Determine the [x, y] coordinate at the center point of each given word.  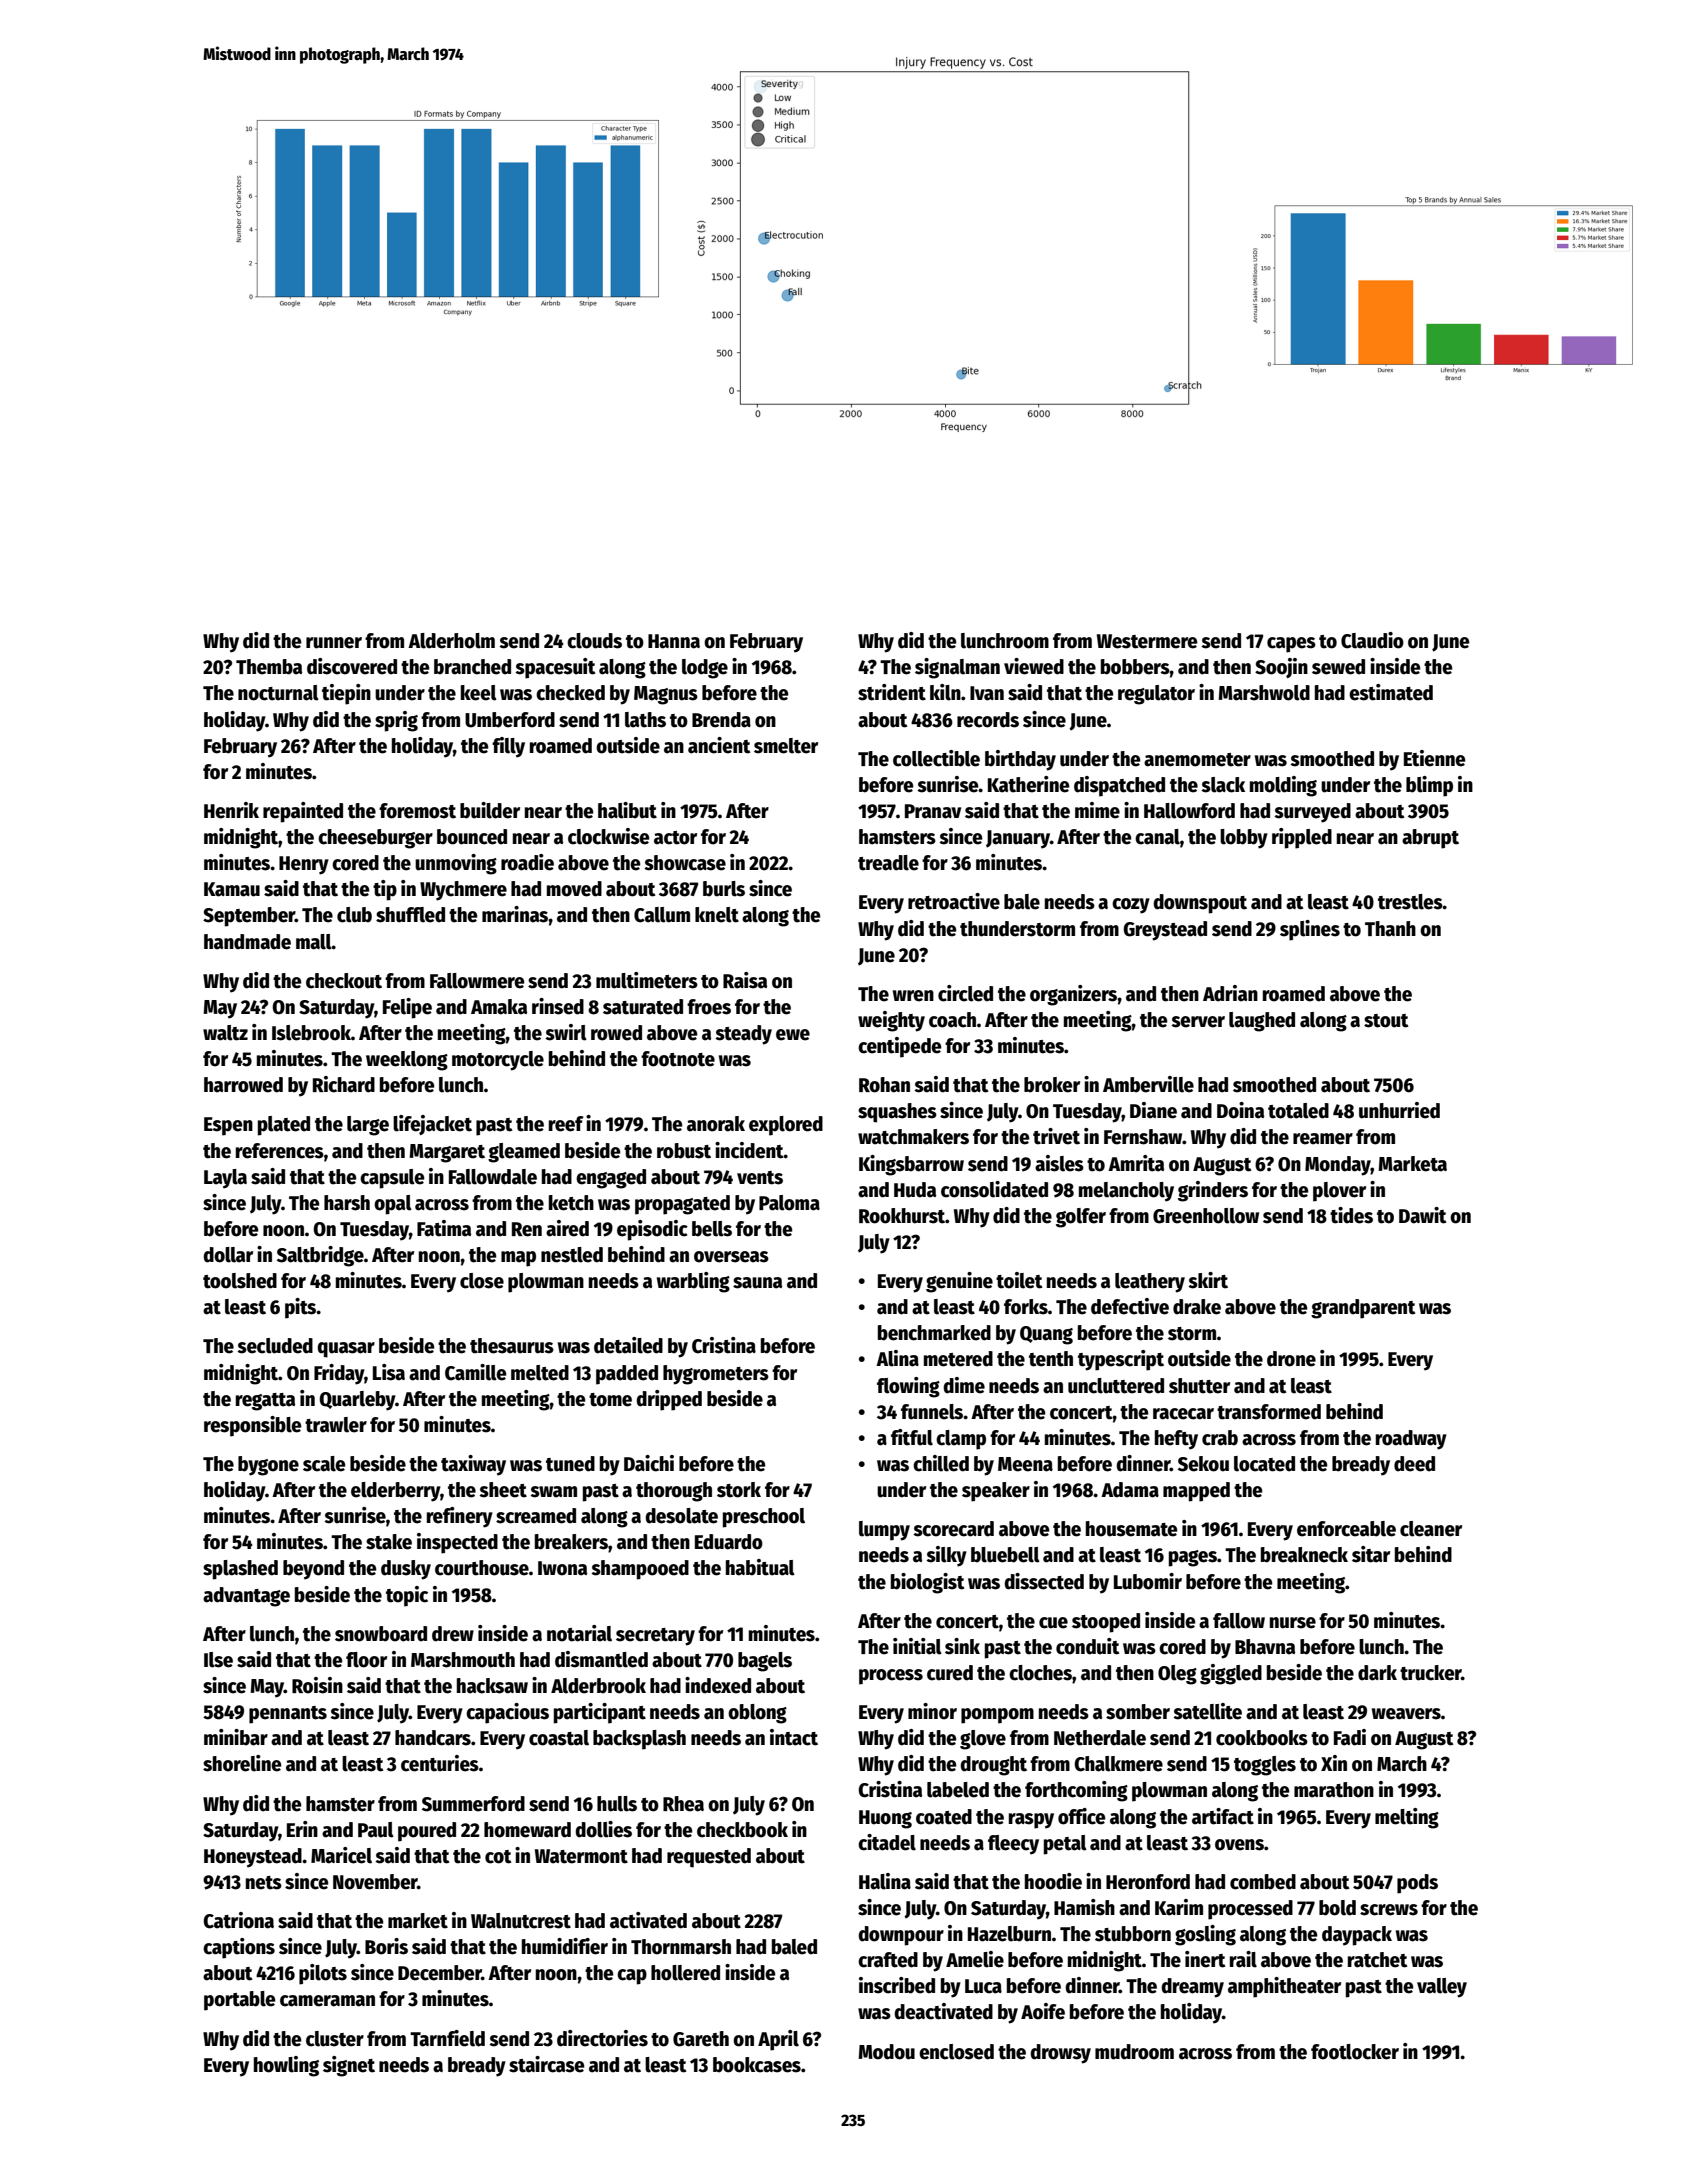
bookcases [757, 2065]
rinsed [558, 1006]
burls [724, 889]
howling [286, 2066]
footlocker [1355, 2052]
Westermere [1147, 641]
